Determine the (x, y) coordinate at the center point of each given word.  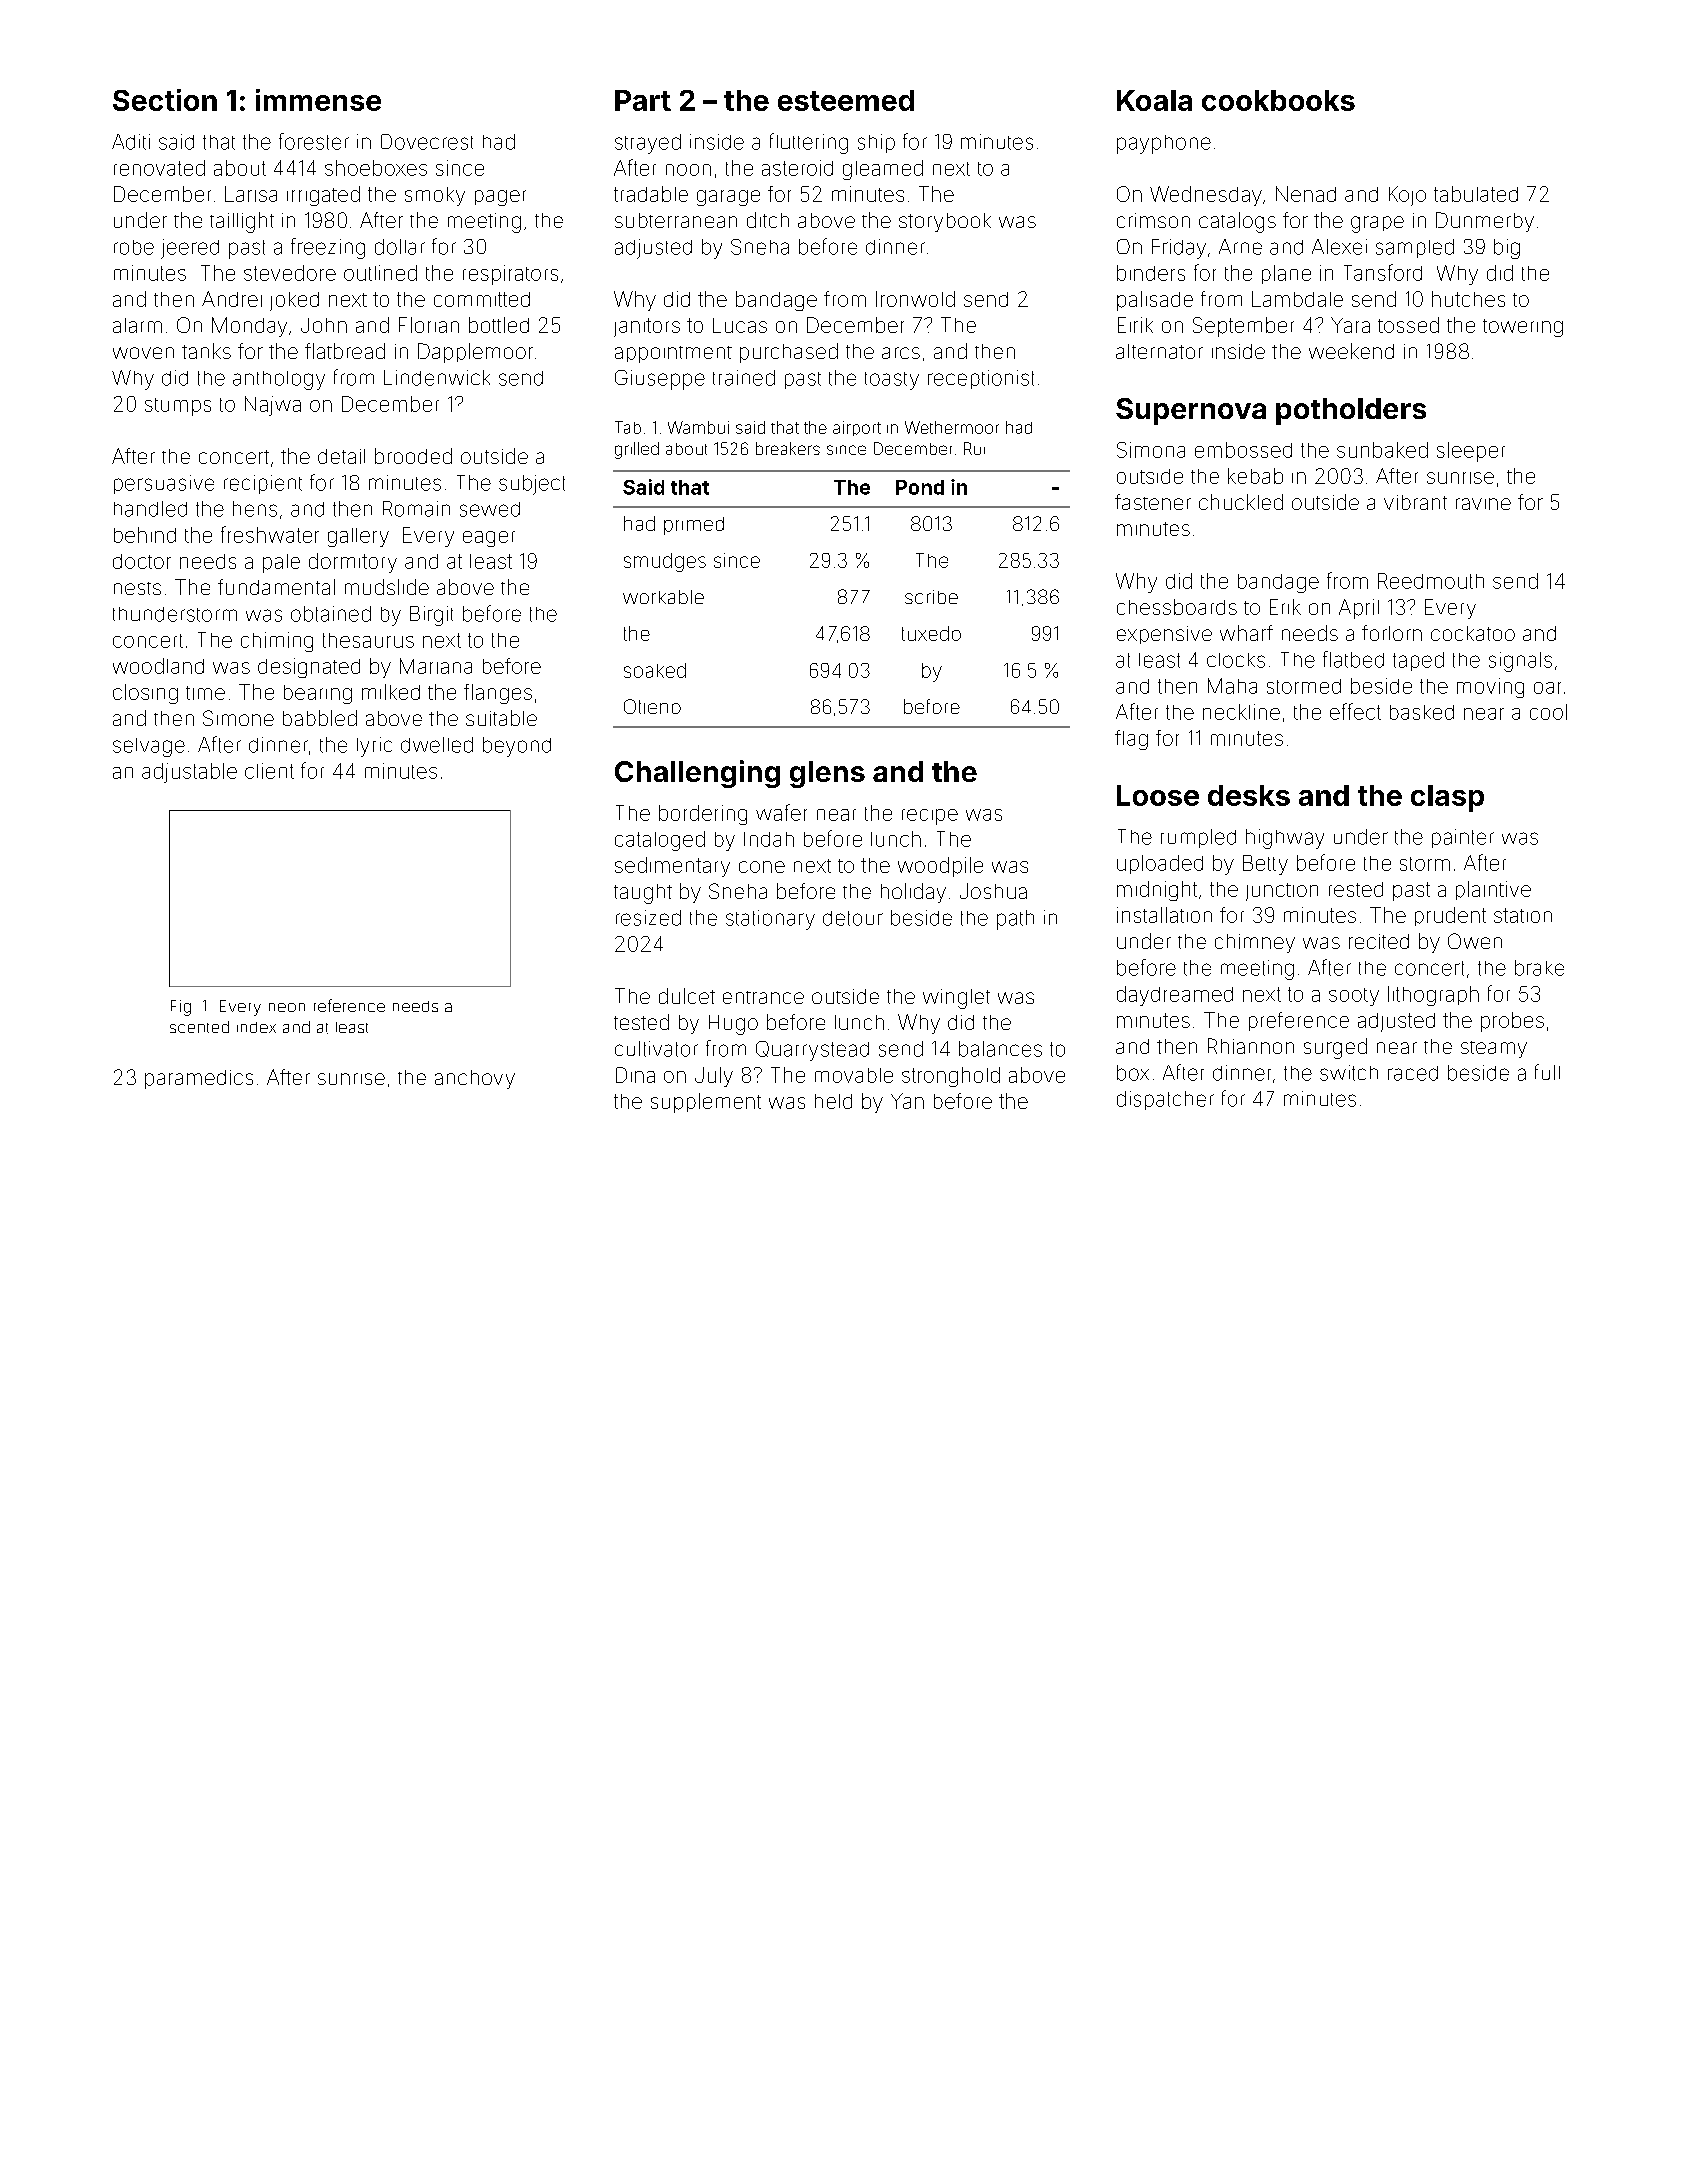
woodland (158, 666)
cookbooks (1278, 100)
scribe (931, 597)
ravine (1483, 504)
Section (165, 100)
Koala (1154, 100)
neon (287, 1007)
